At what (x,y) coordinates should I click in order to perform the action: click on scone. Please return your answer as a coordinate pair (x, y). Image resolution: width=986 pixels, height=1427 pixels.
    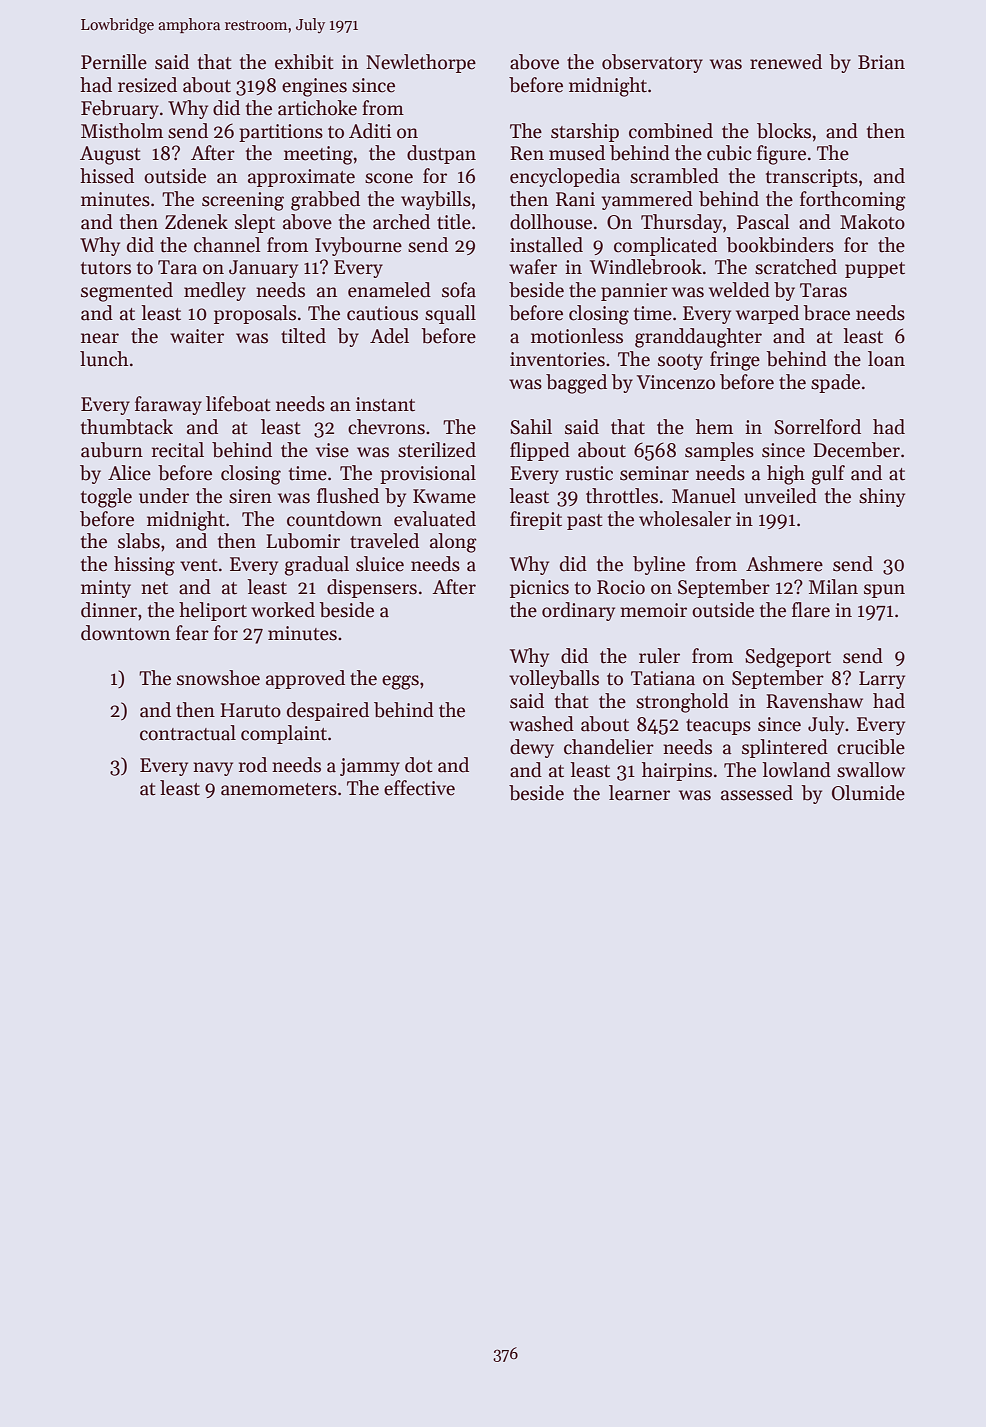
    Looking at the image, I should click on (389, 178).
